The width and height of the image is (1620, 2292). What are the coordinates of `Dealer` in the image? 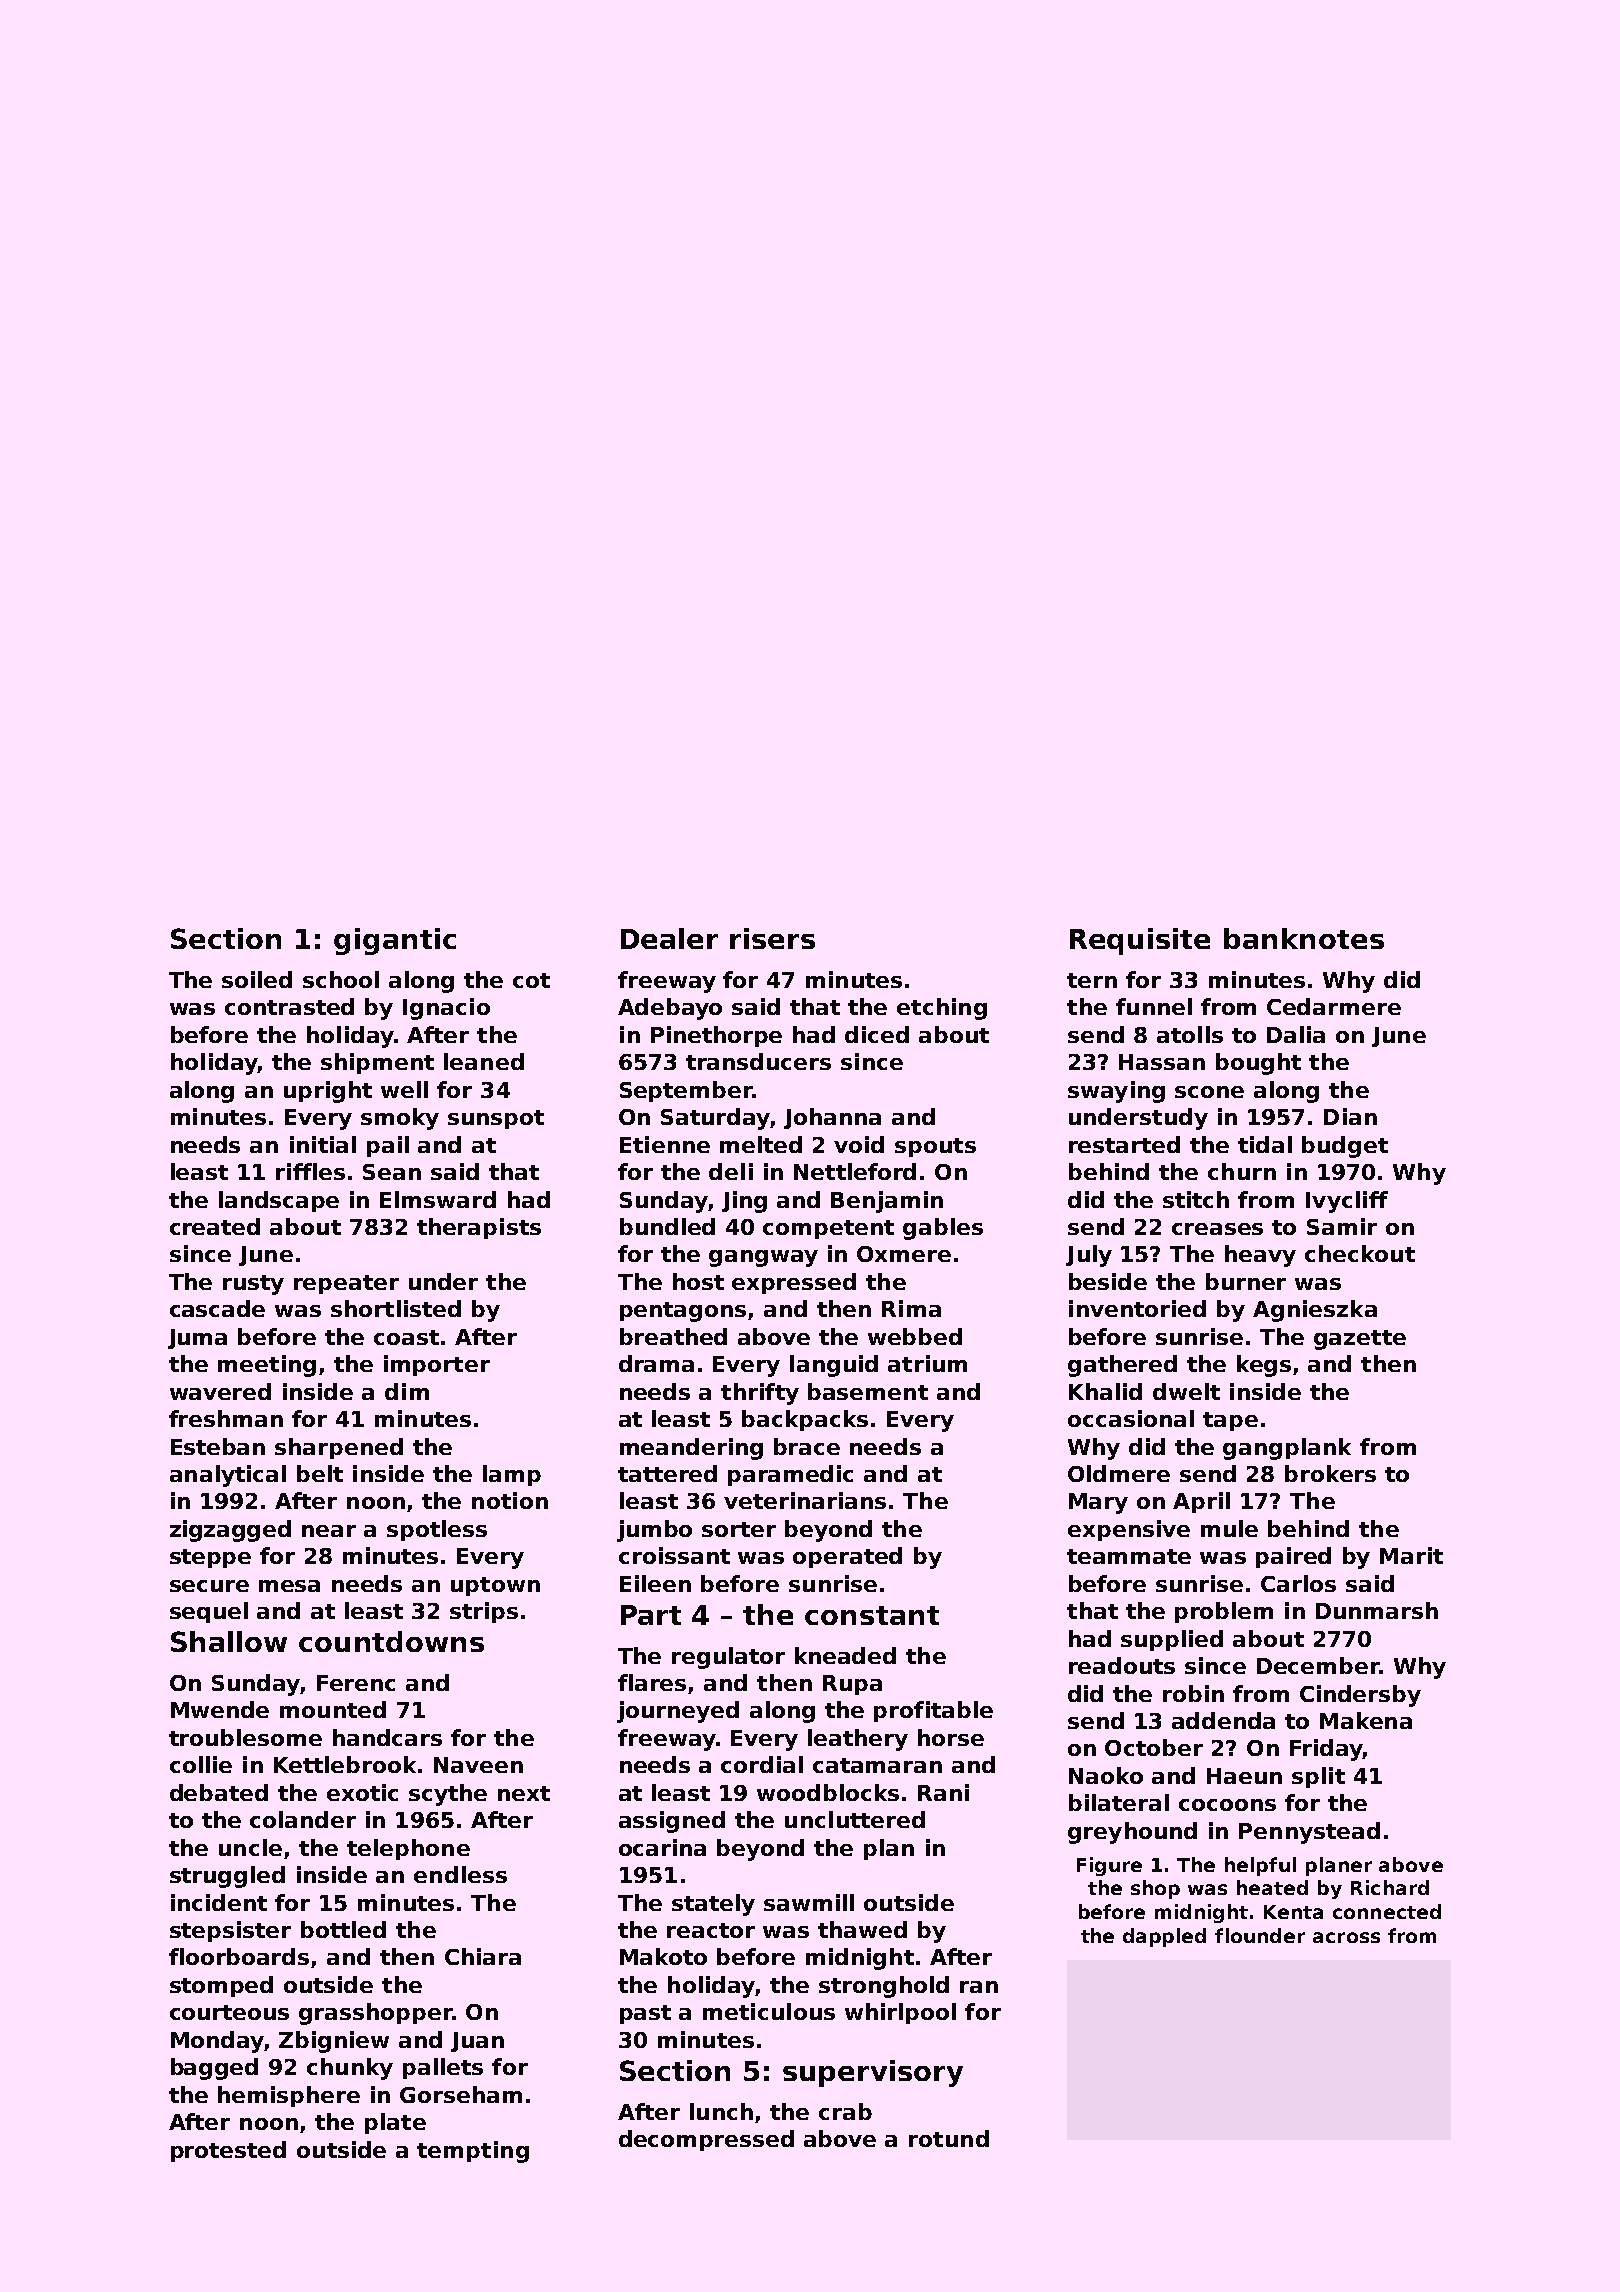 It's located at (669, 938).
